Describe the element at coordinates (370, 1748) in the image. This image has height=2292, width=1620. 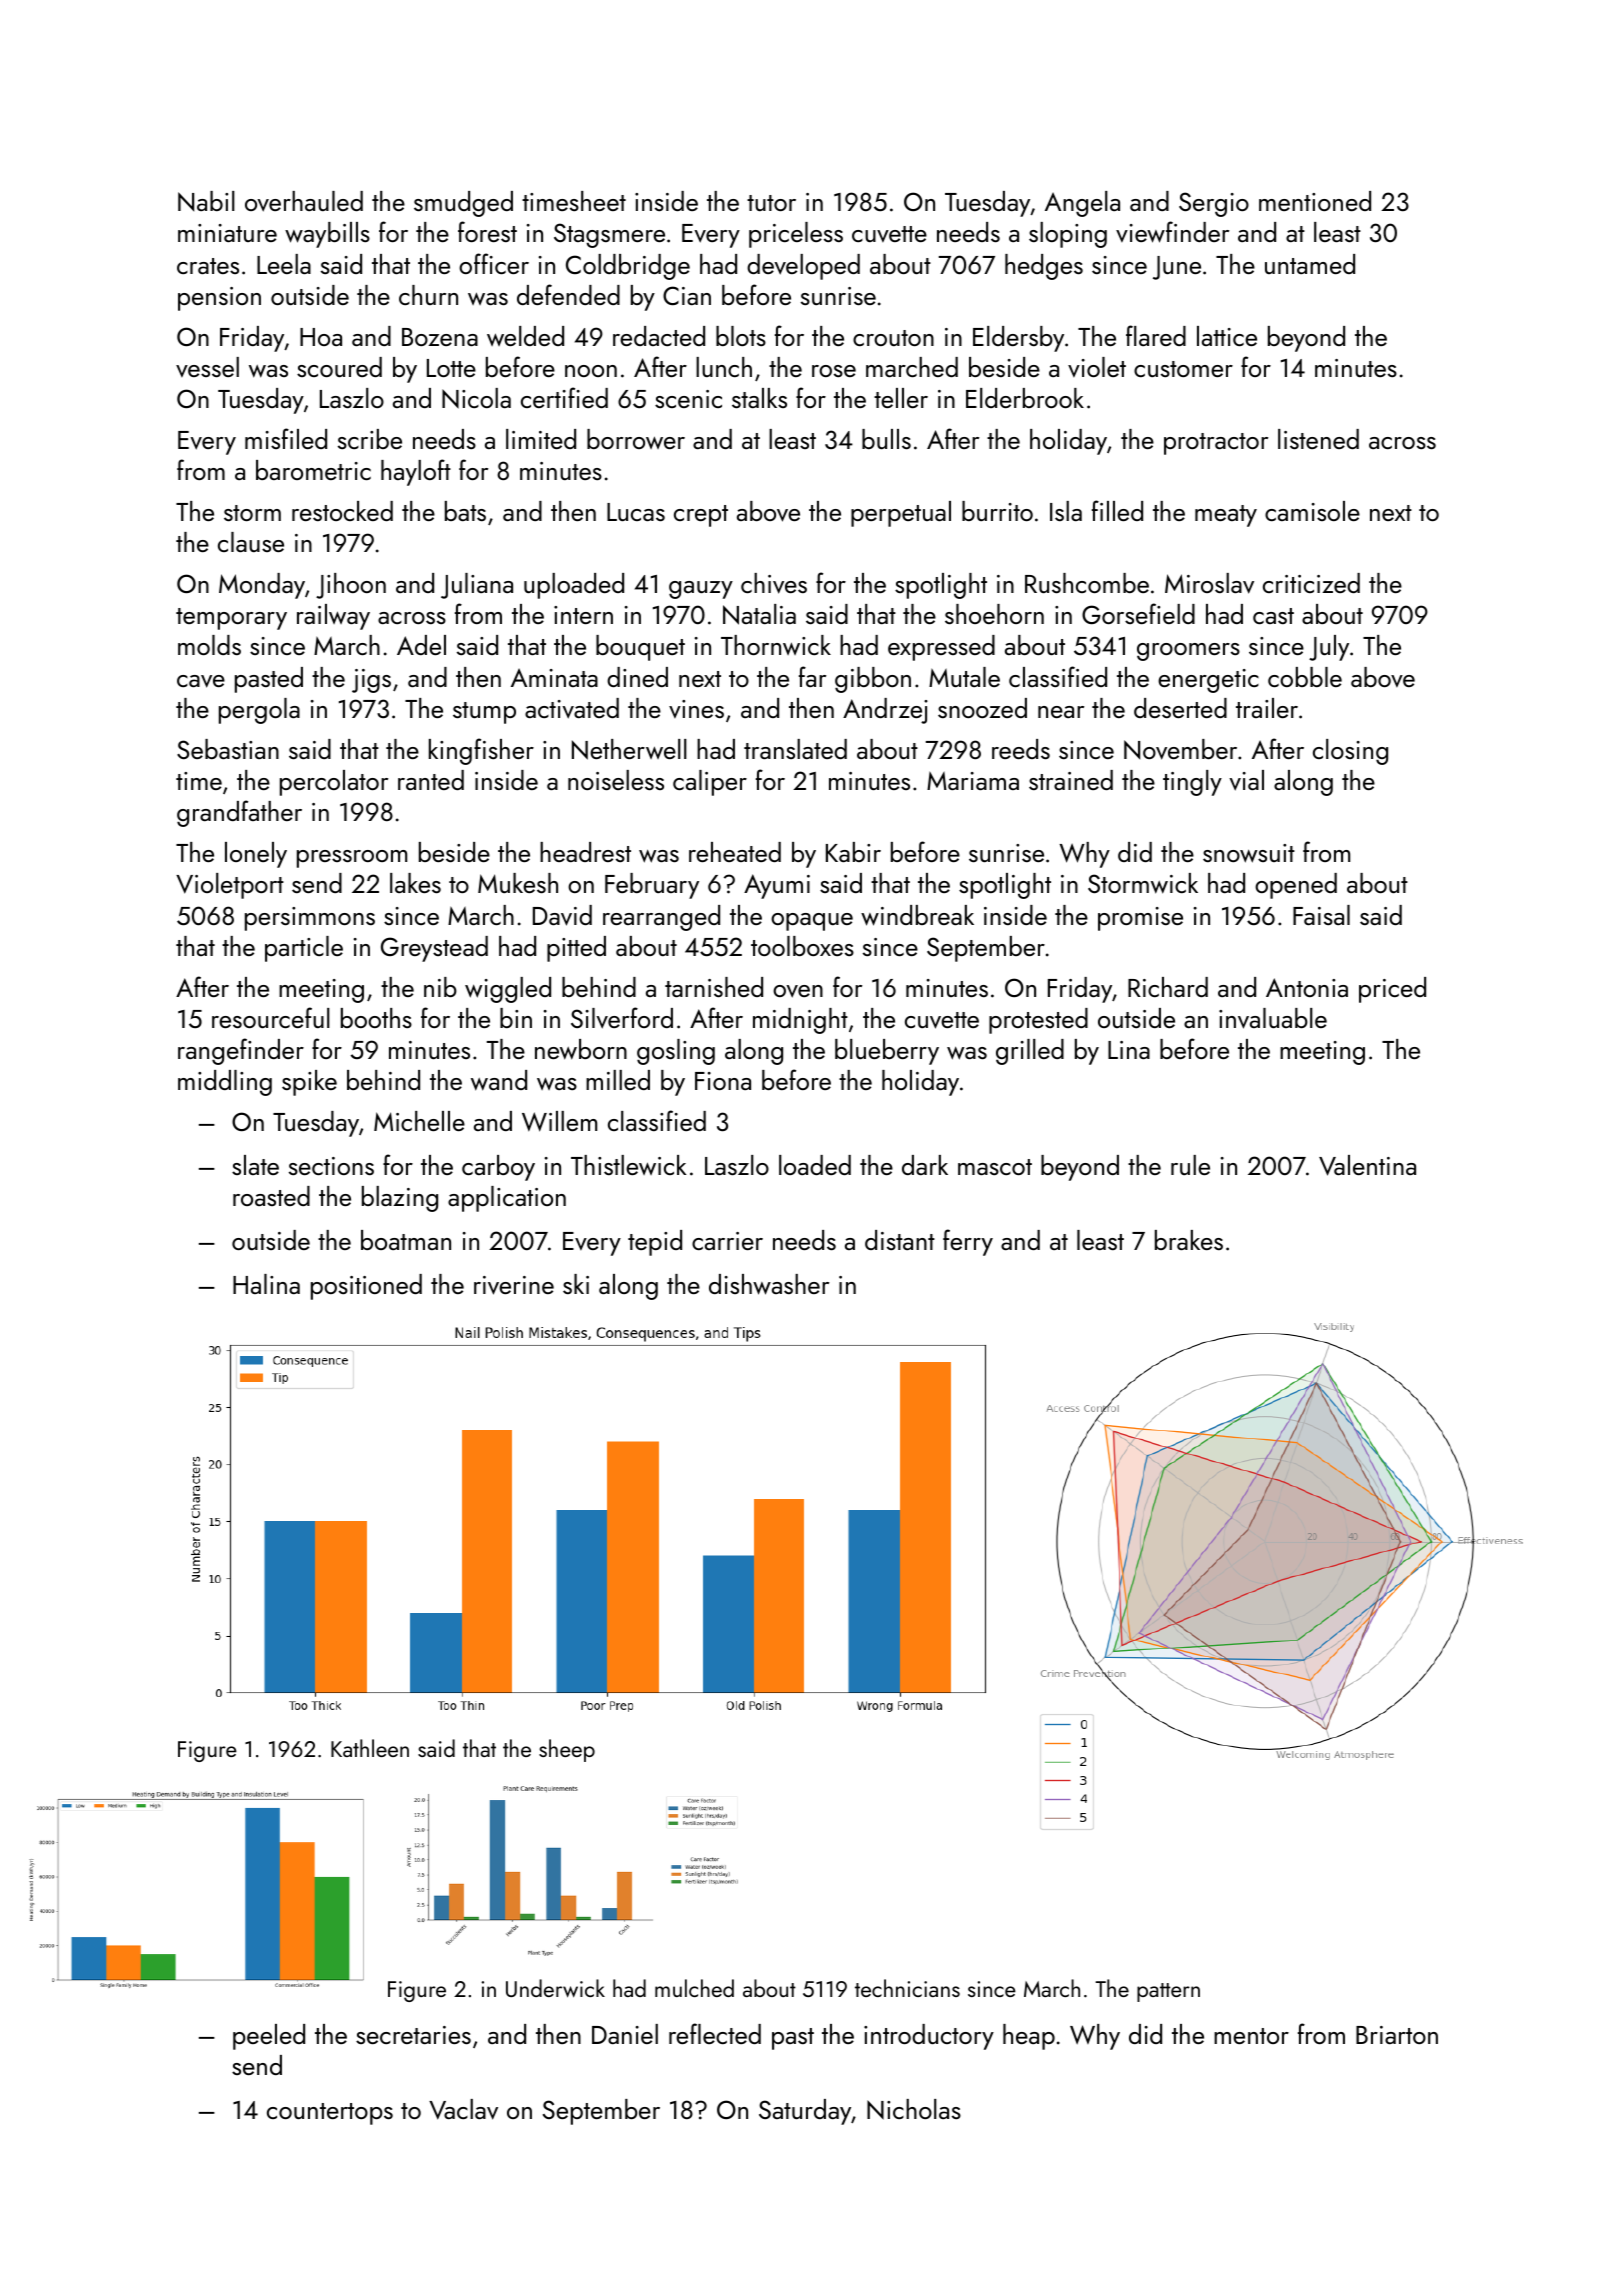
I see `Kathleen` at that location.
